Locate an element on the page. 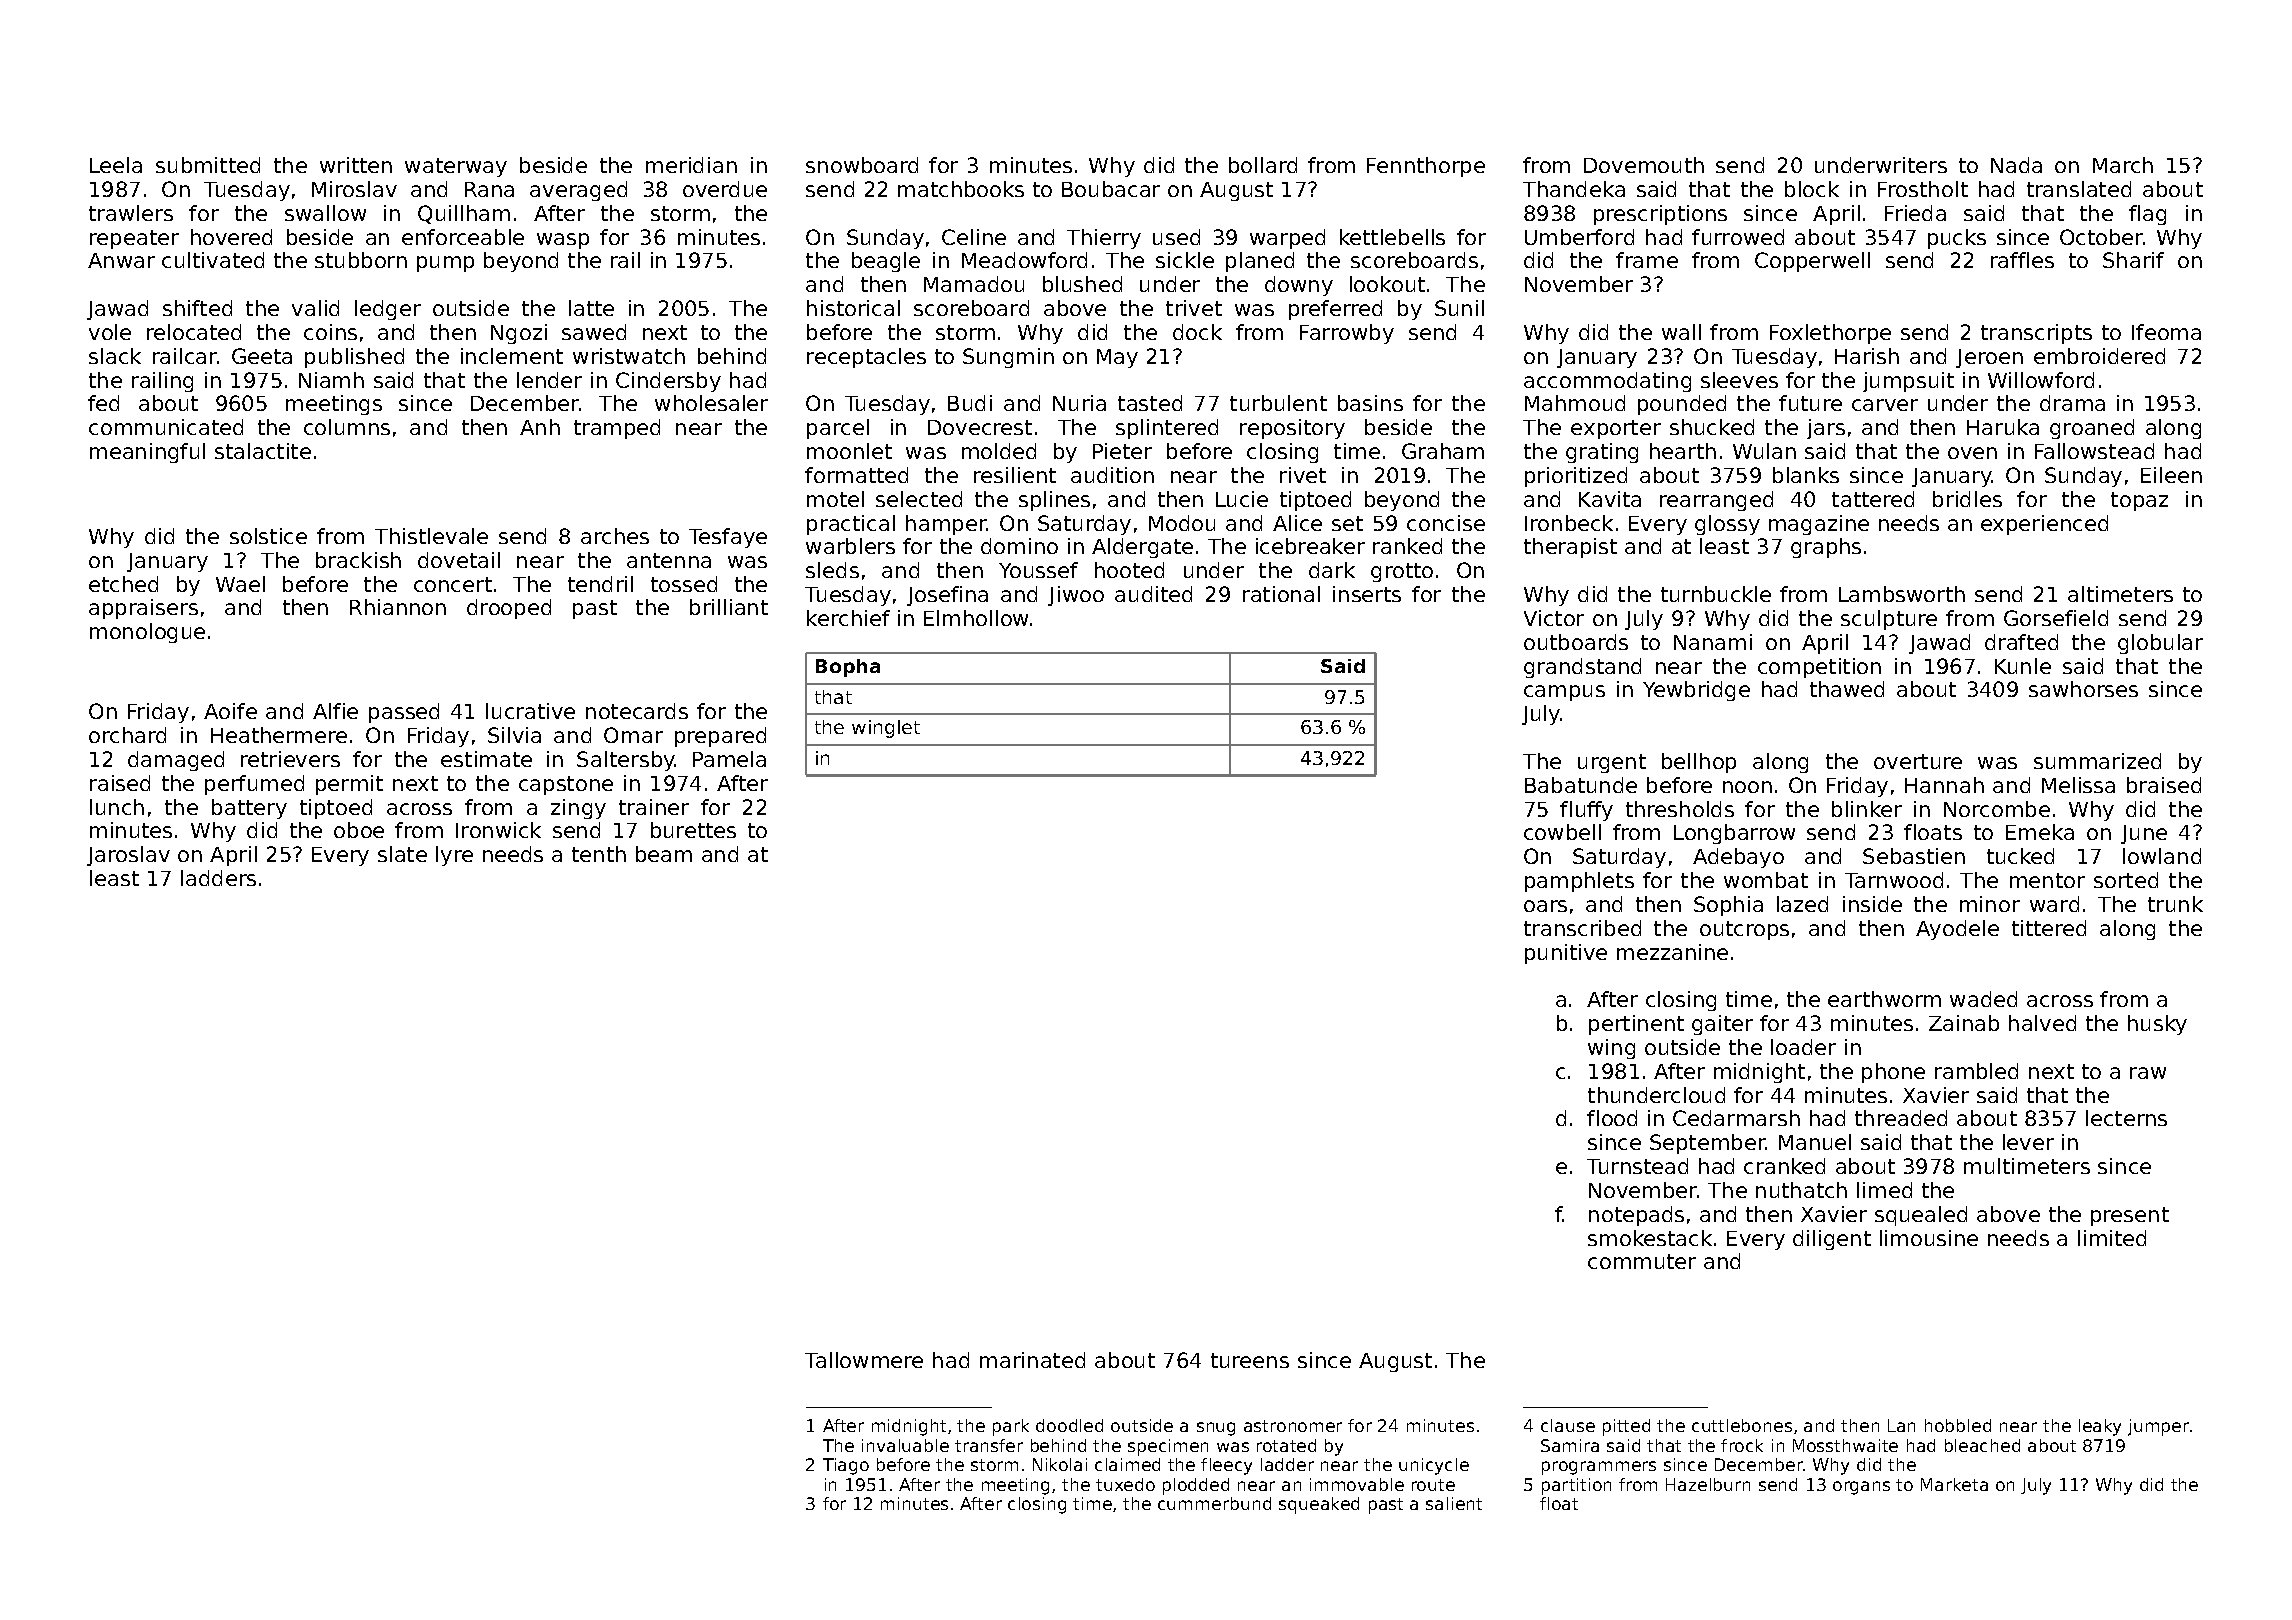 The height and width of the document is (1620, 2292). Miroslav is located at coordinates (354, 189).
